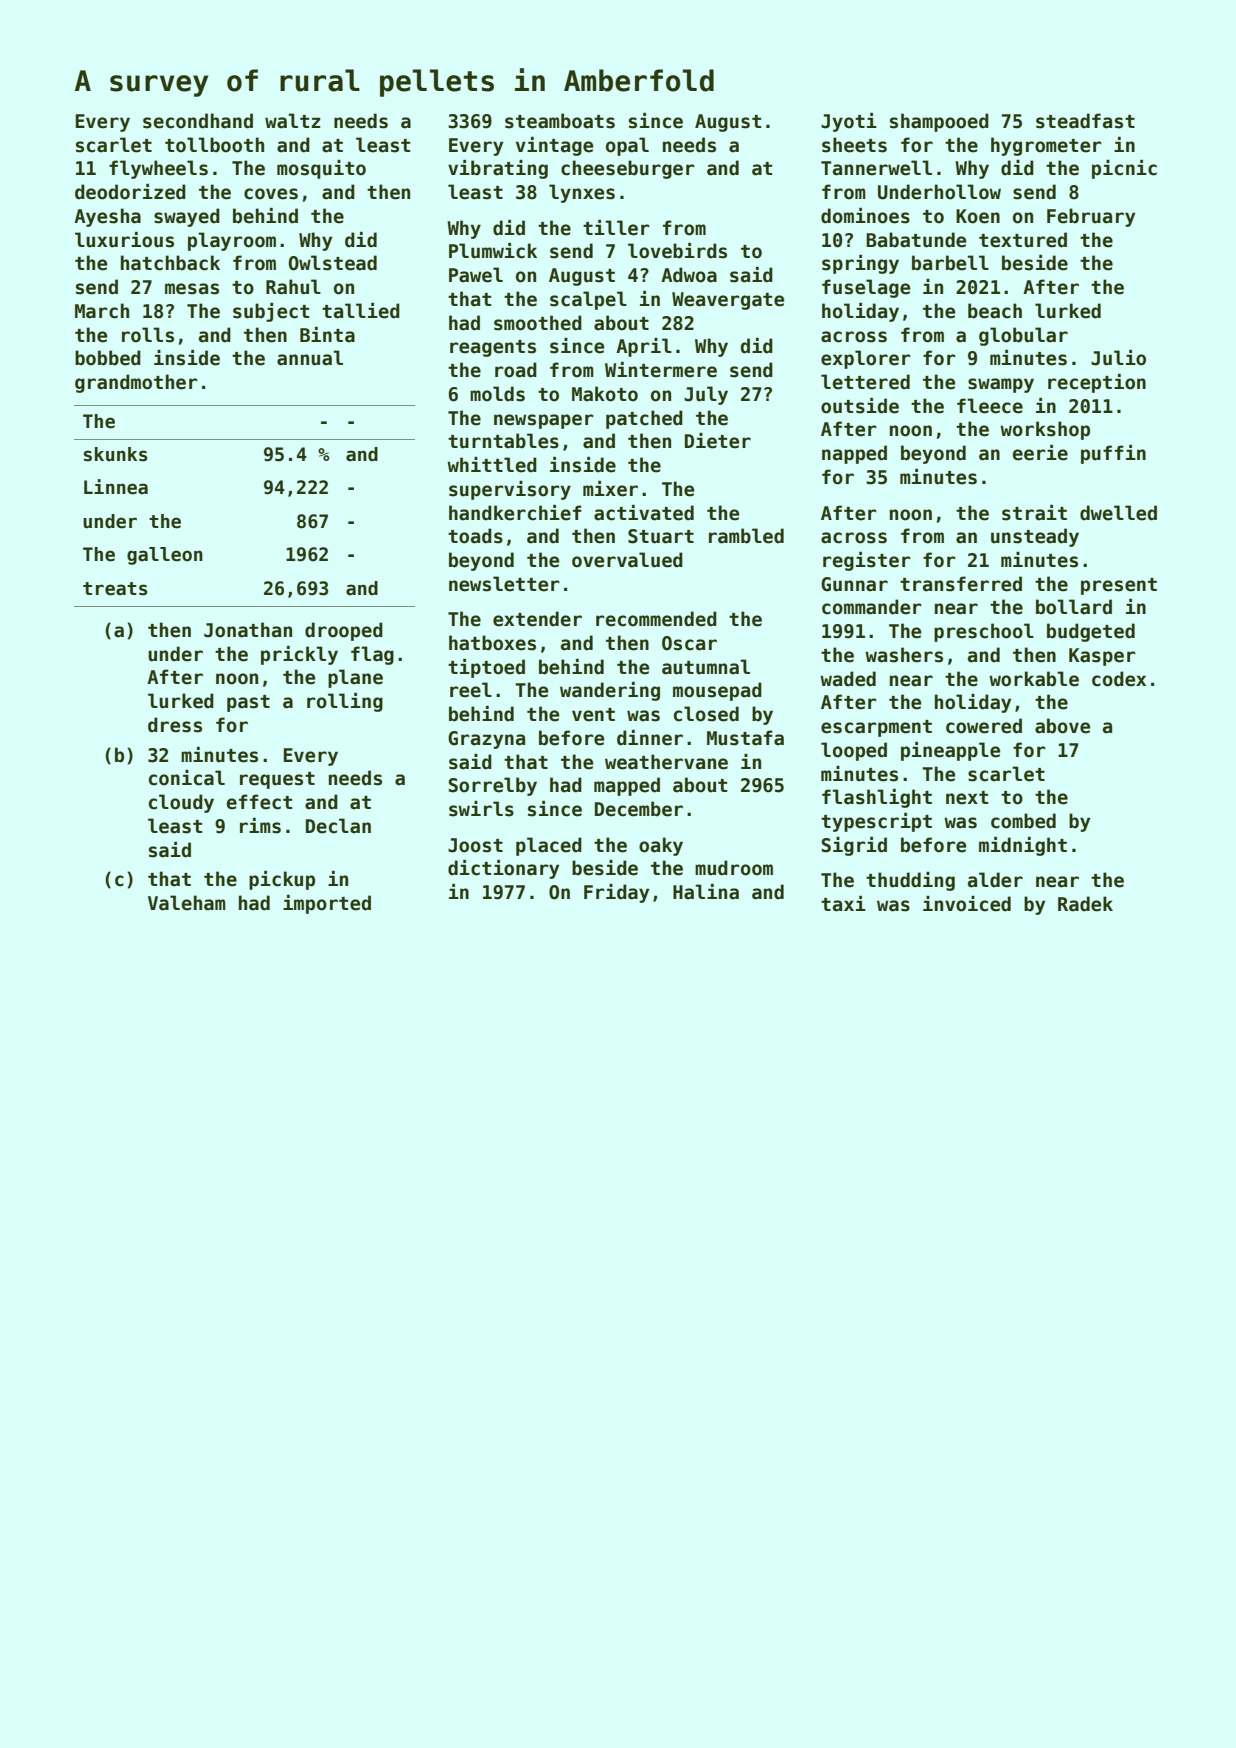 The image size is (1236, 1748). Describe the element at coordinates (476, 275) in the image. I see `Pawel` at that location.
